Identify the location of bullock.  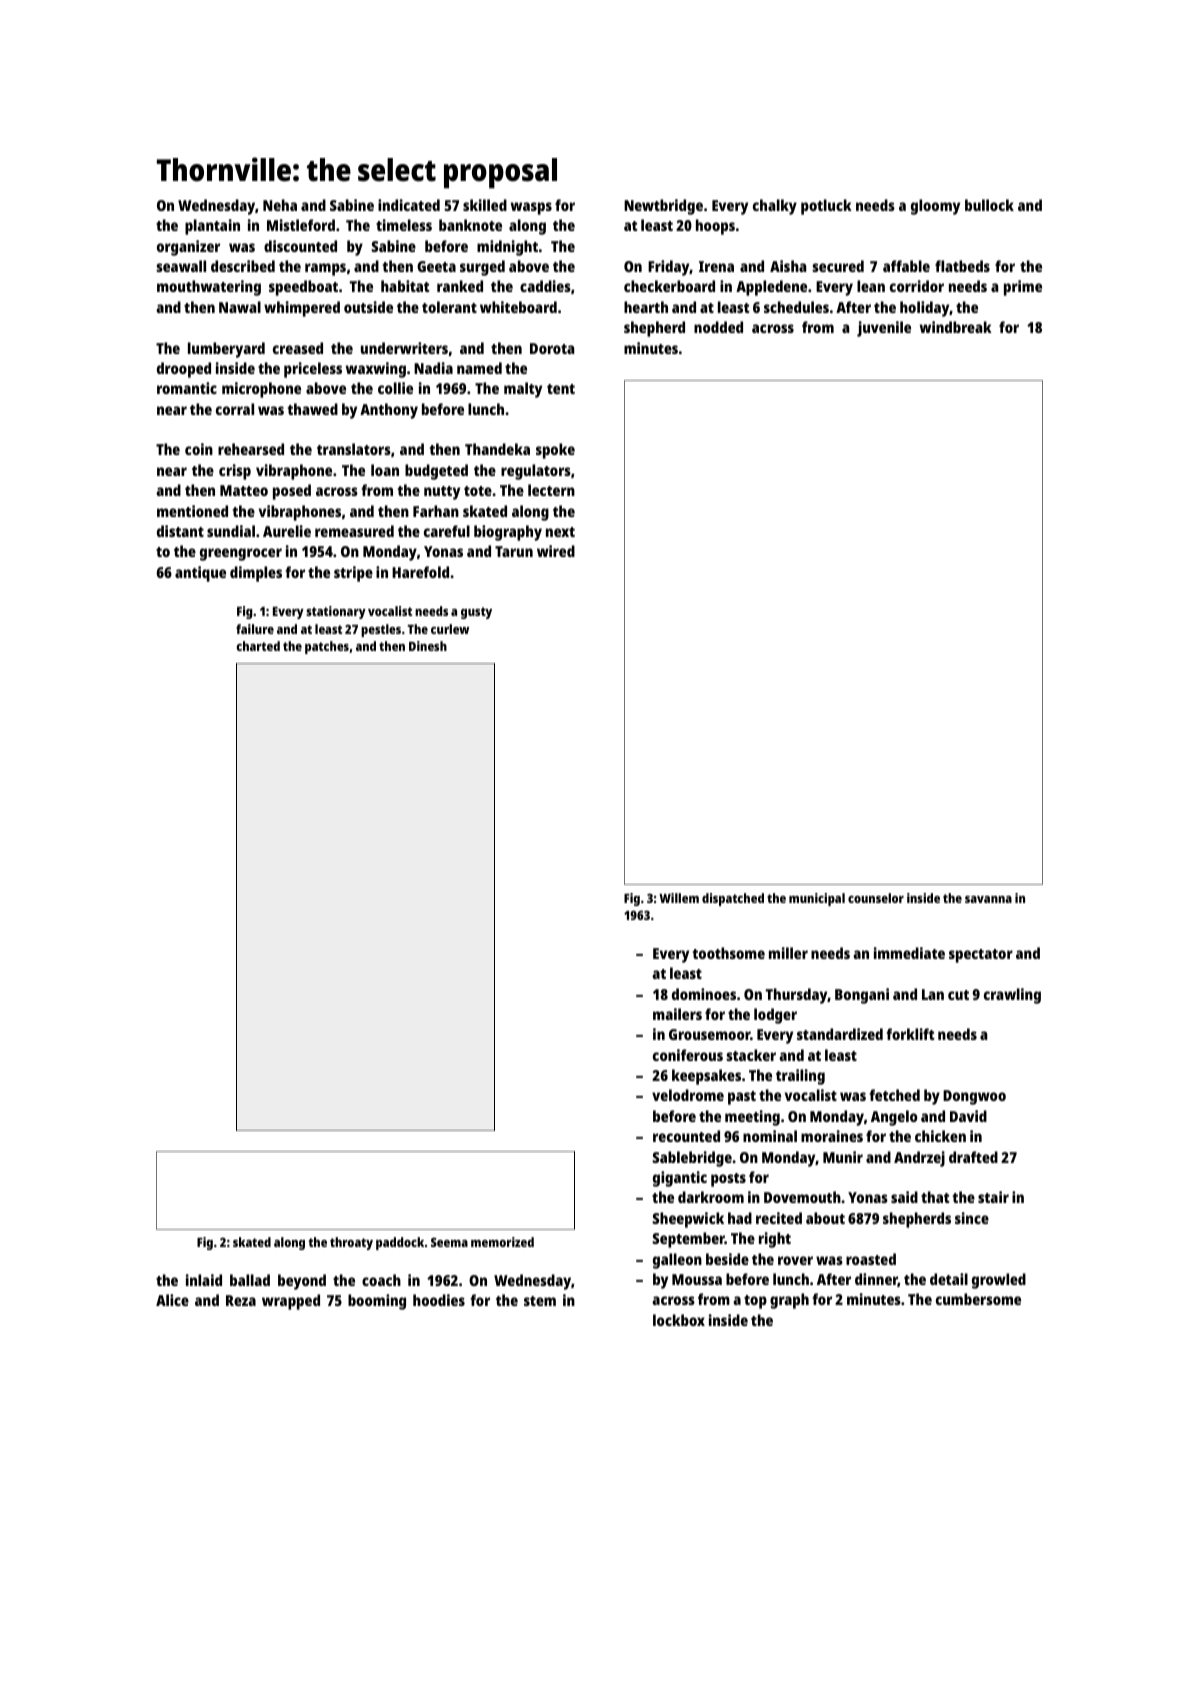
(989, 205).
